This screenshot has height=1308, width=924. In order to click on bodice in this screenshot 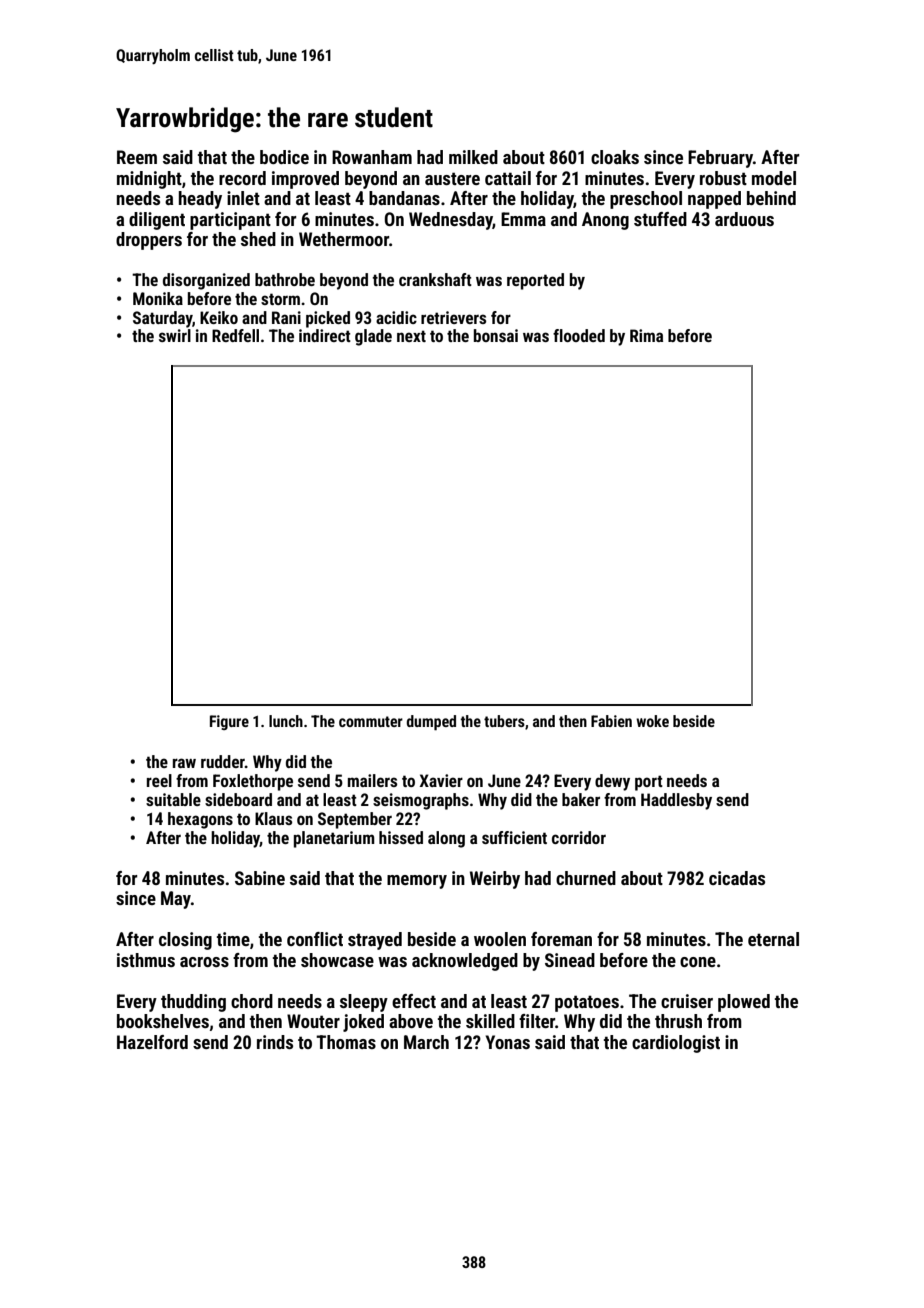, I will do `click(284, 157)`.
